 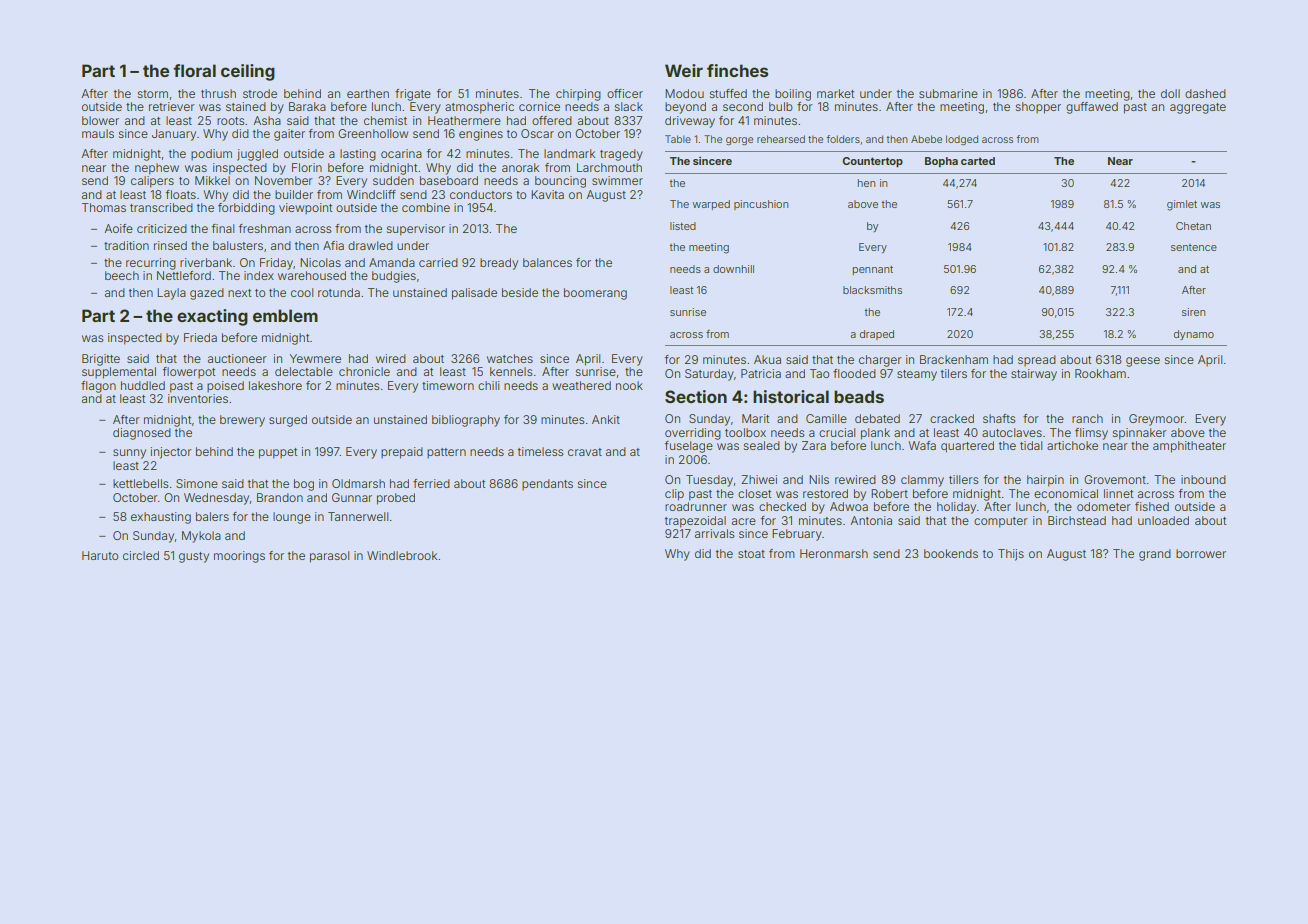 I want to click on Tuesday, so click(x=709, y=481).
